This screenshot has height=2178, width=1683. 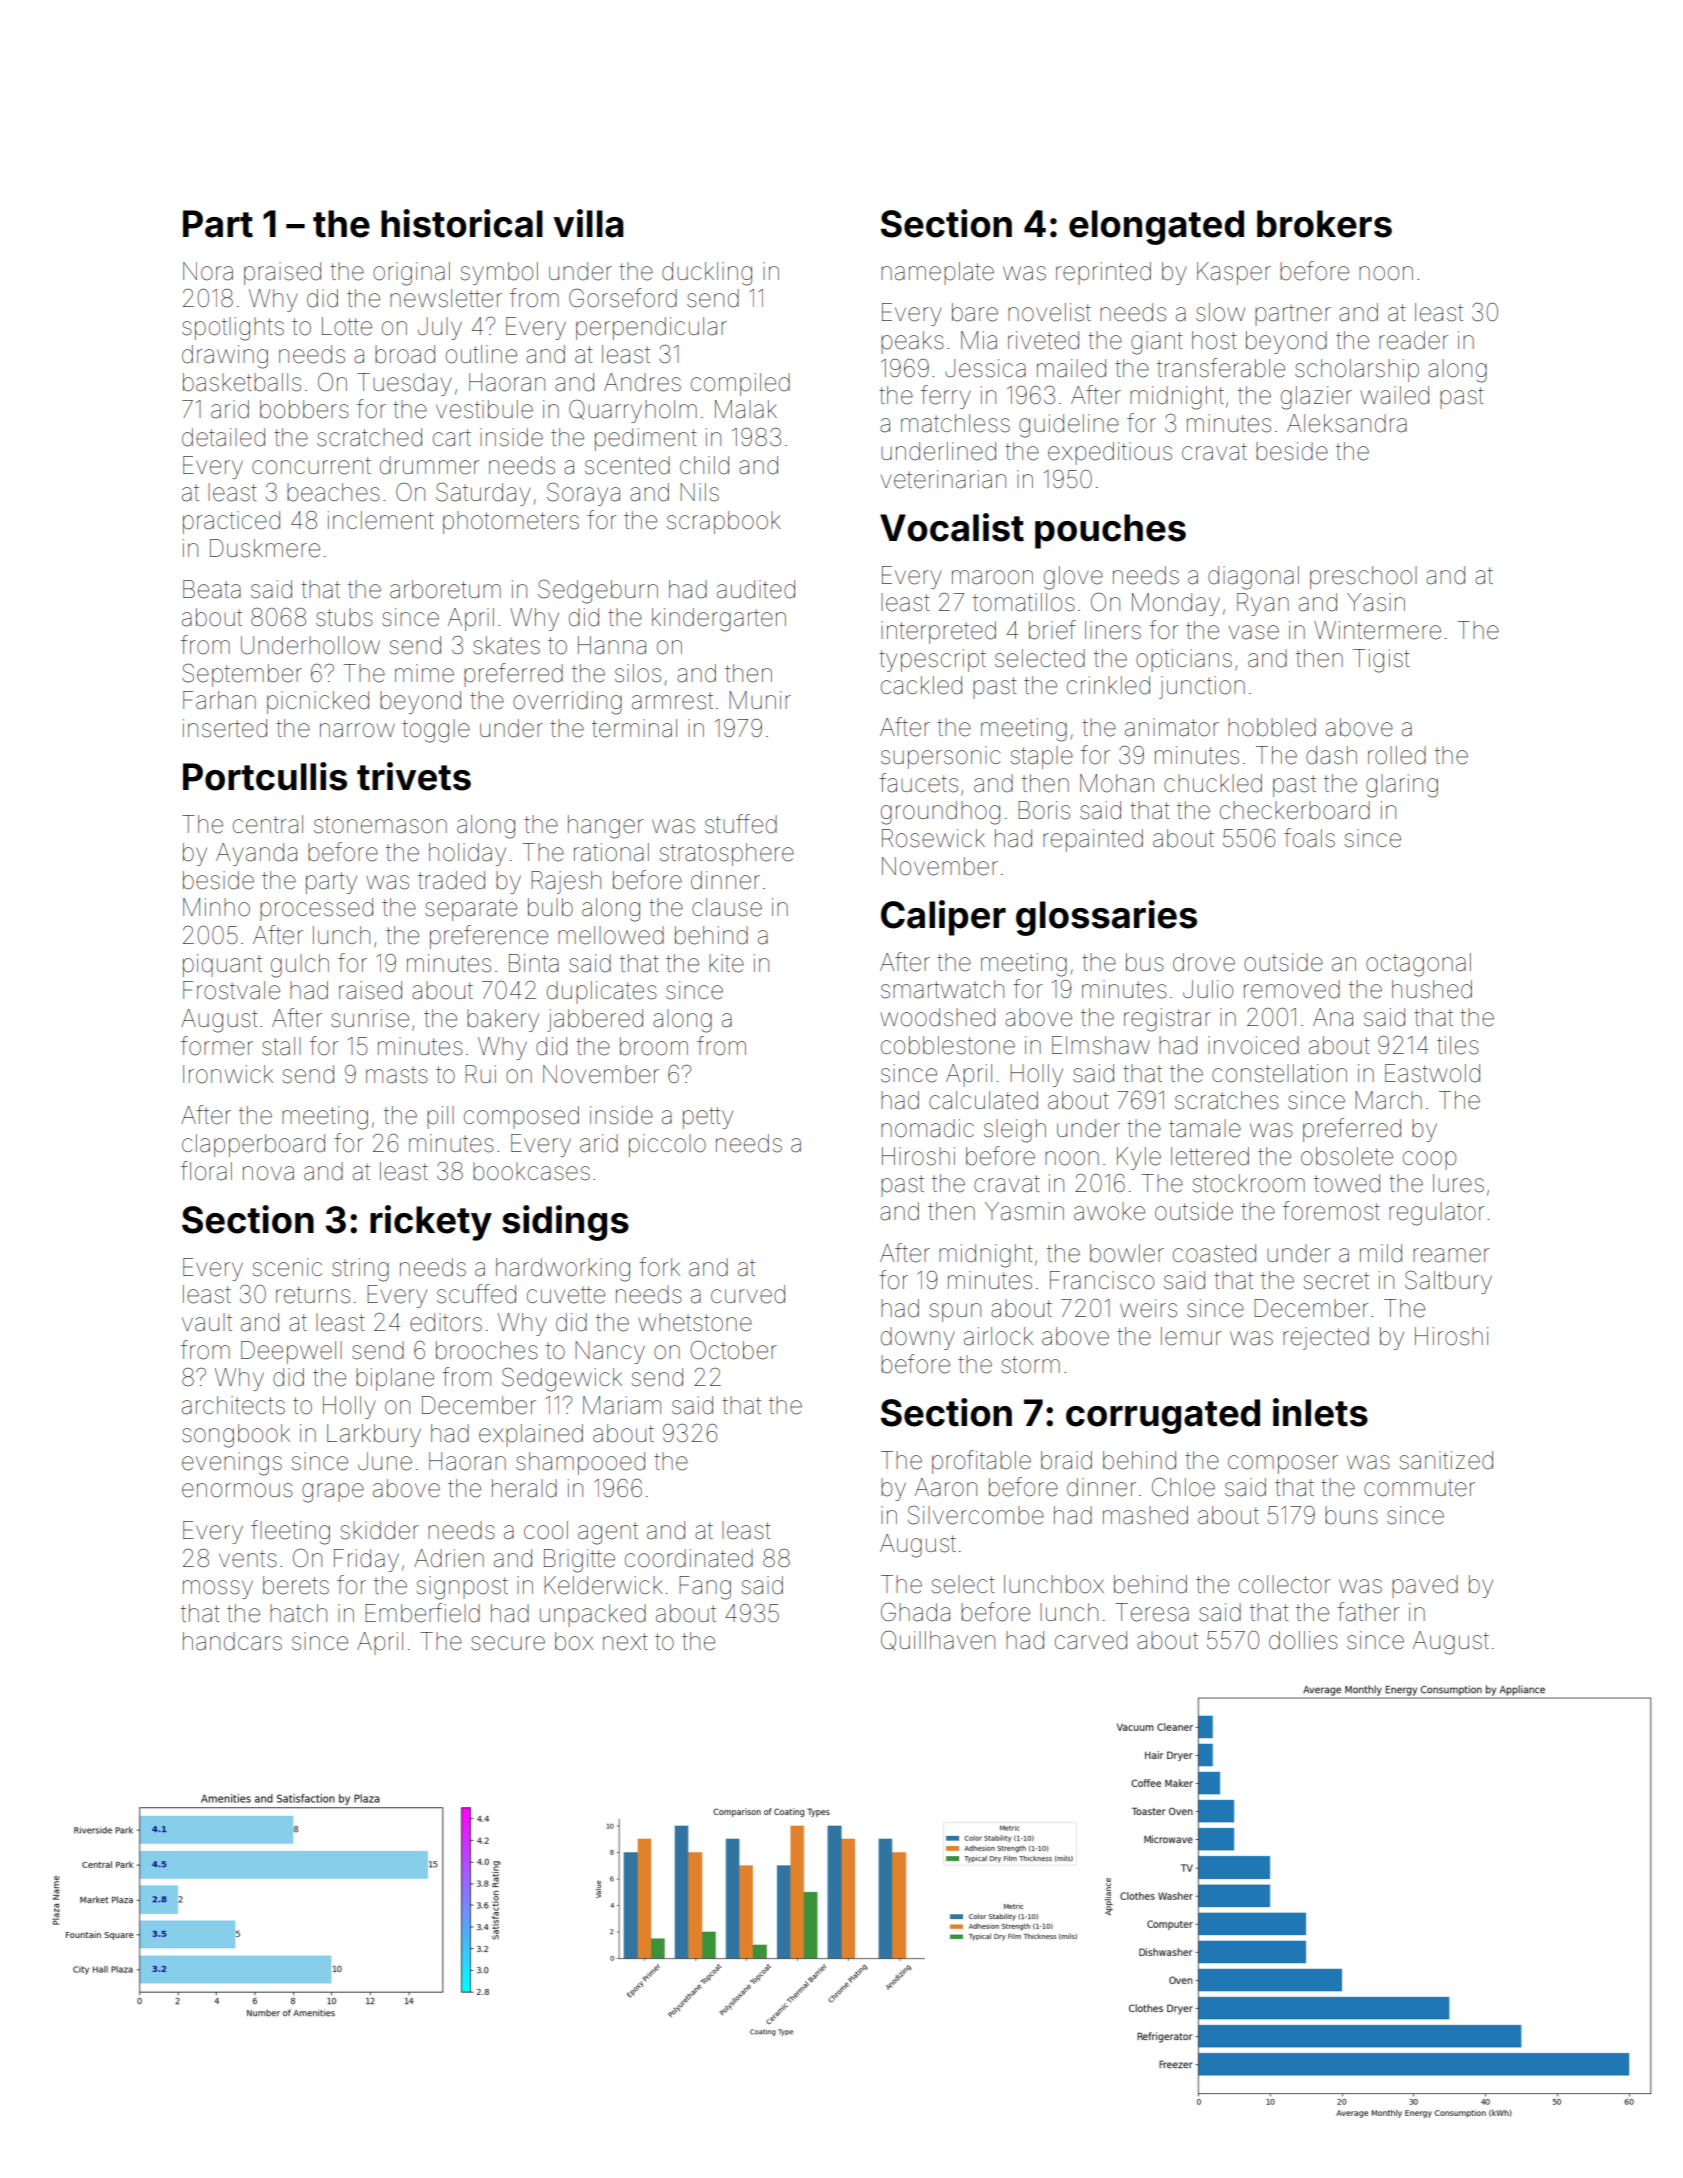 I want to click on historical, so click(x=462, y=223).
